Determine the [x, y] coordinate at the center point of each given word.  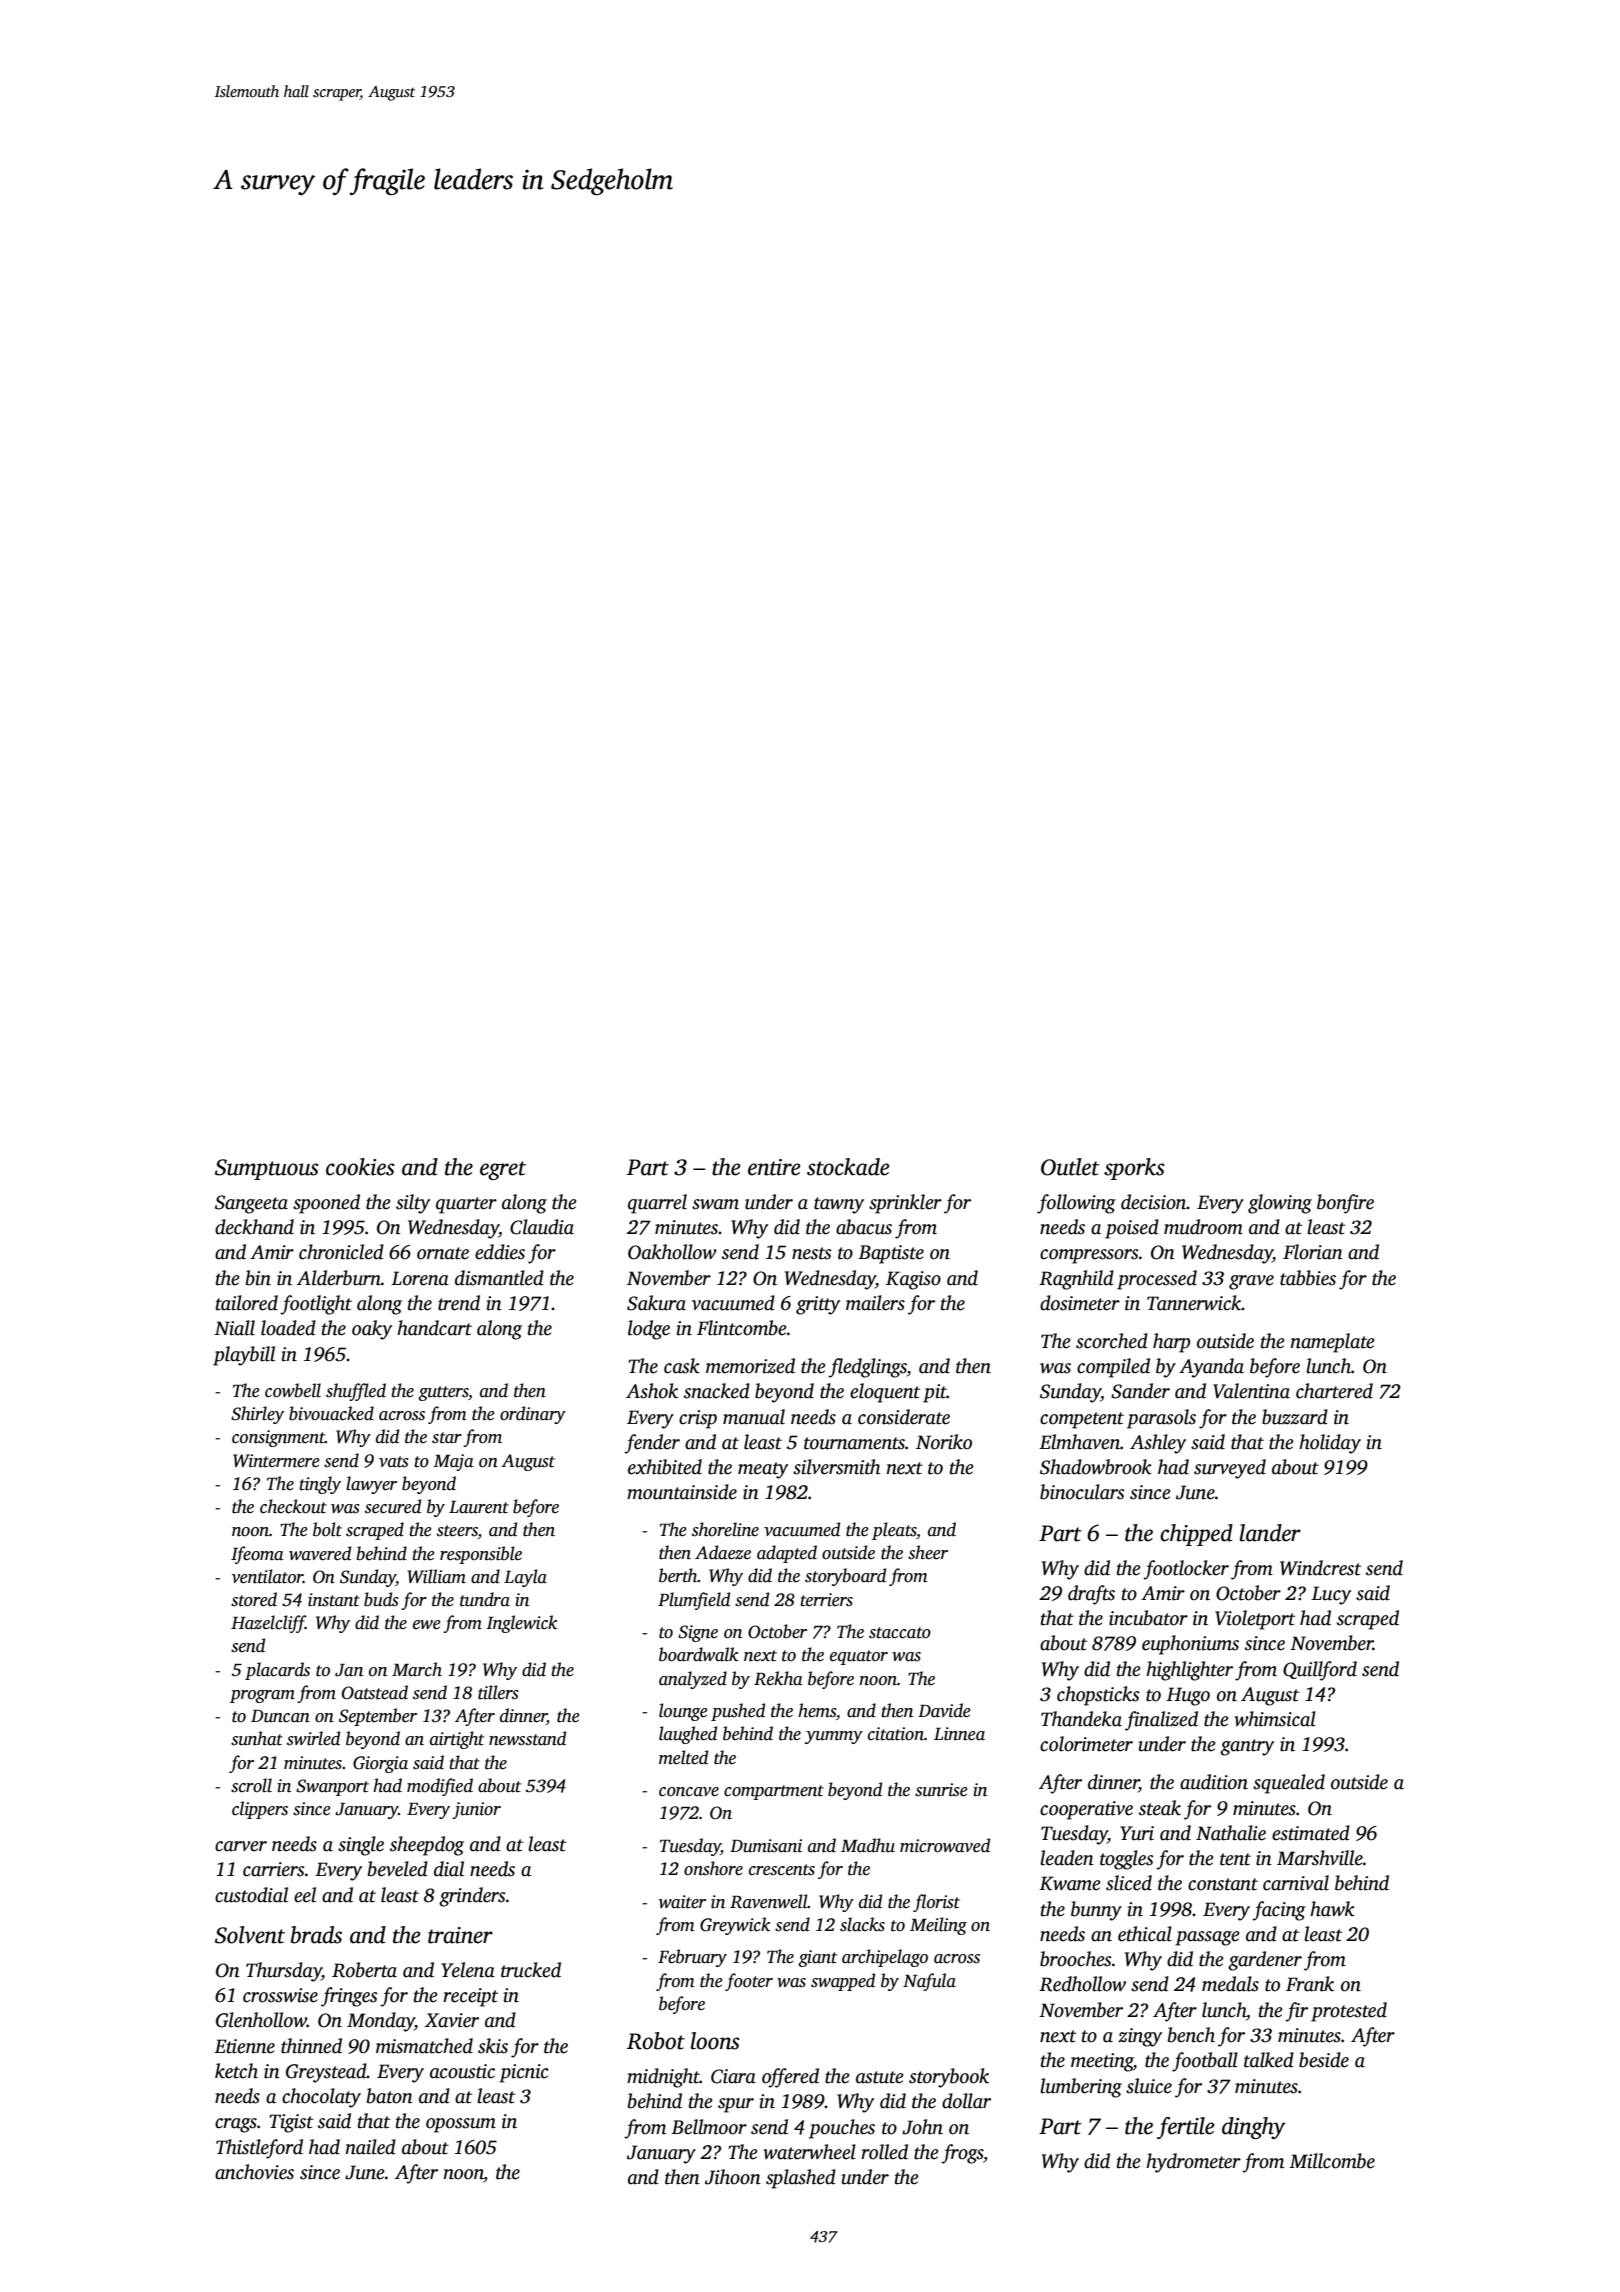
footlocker [1186, 1570]
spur [736, 2105]
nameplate [1333, 1343]
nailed [371, 2147]
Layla [525, 1578]
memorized [750, 1366]
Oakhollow [672, 1252]
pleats [894, 1531]
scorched [1112, 1341]
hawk [1332, 1909]
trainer [460, 1935]
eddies [500, 1252]
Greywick [735, 1926]
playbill [244, 1356]
